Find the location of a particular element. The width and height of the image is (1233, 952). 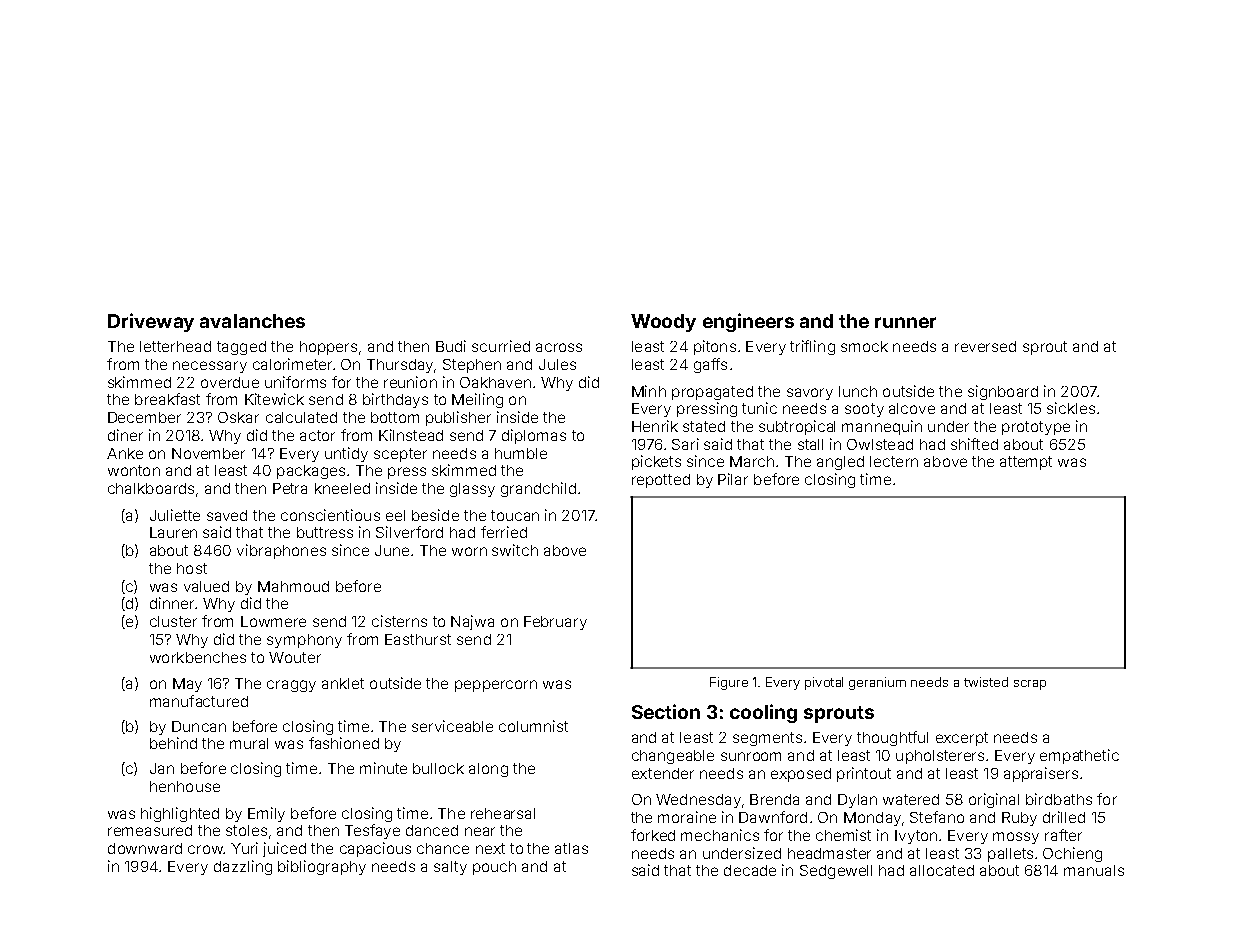

cooling is located at coordinates (763, 713).
